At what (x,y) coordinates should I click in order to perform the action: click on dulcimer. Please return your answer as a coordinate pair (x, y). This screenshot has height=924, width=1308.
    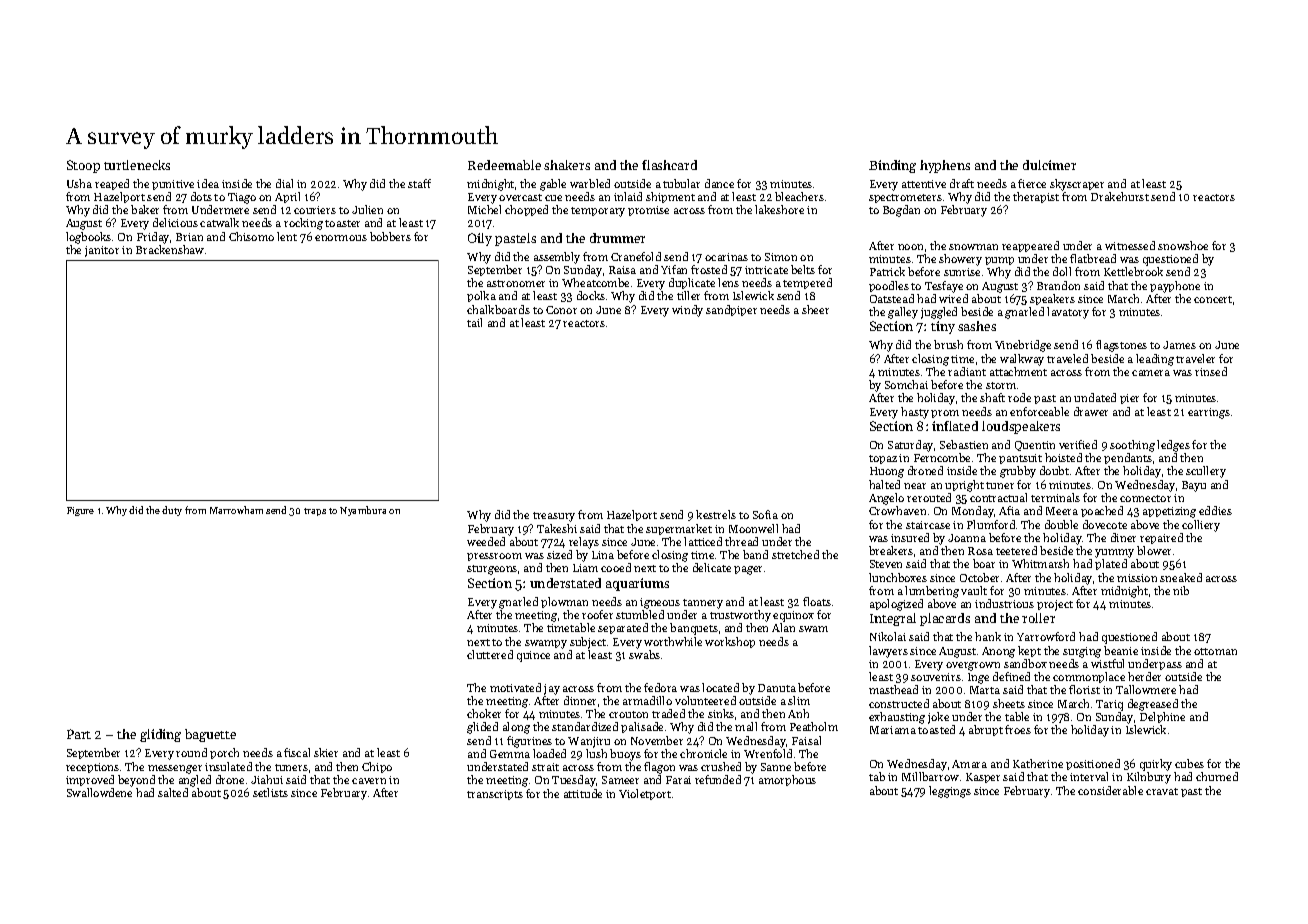
    Looking at the image, I should click on (1049, 165).
